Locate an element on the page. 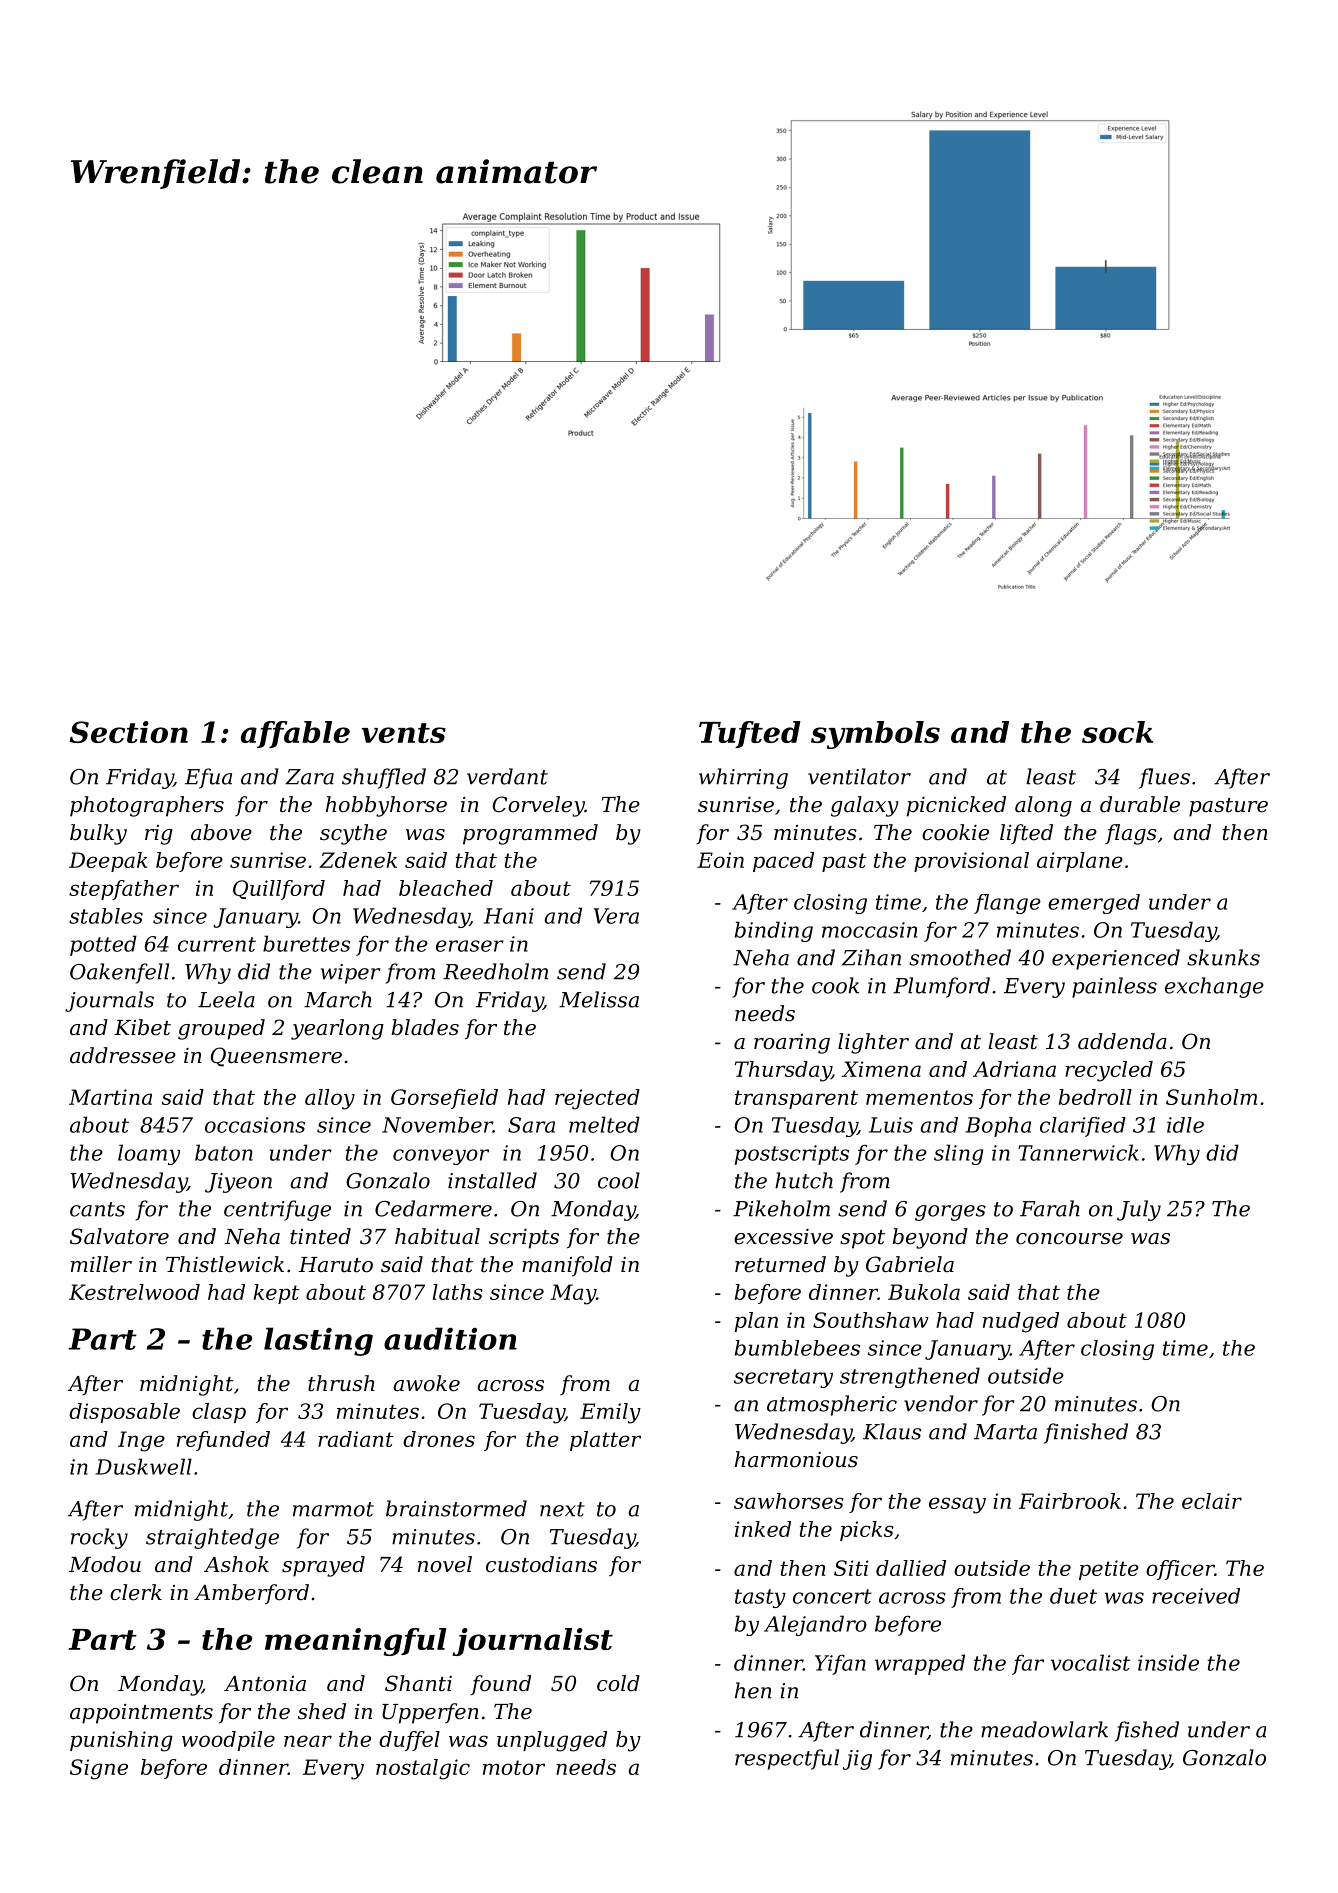  jig is located at coordinates (857, 1760).
